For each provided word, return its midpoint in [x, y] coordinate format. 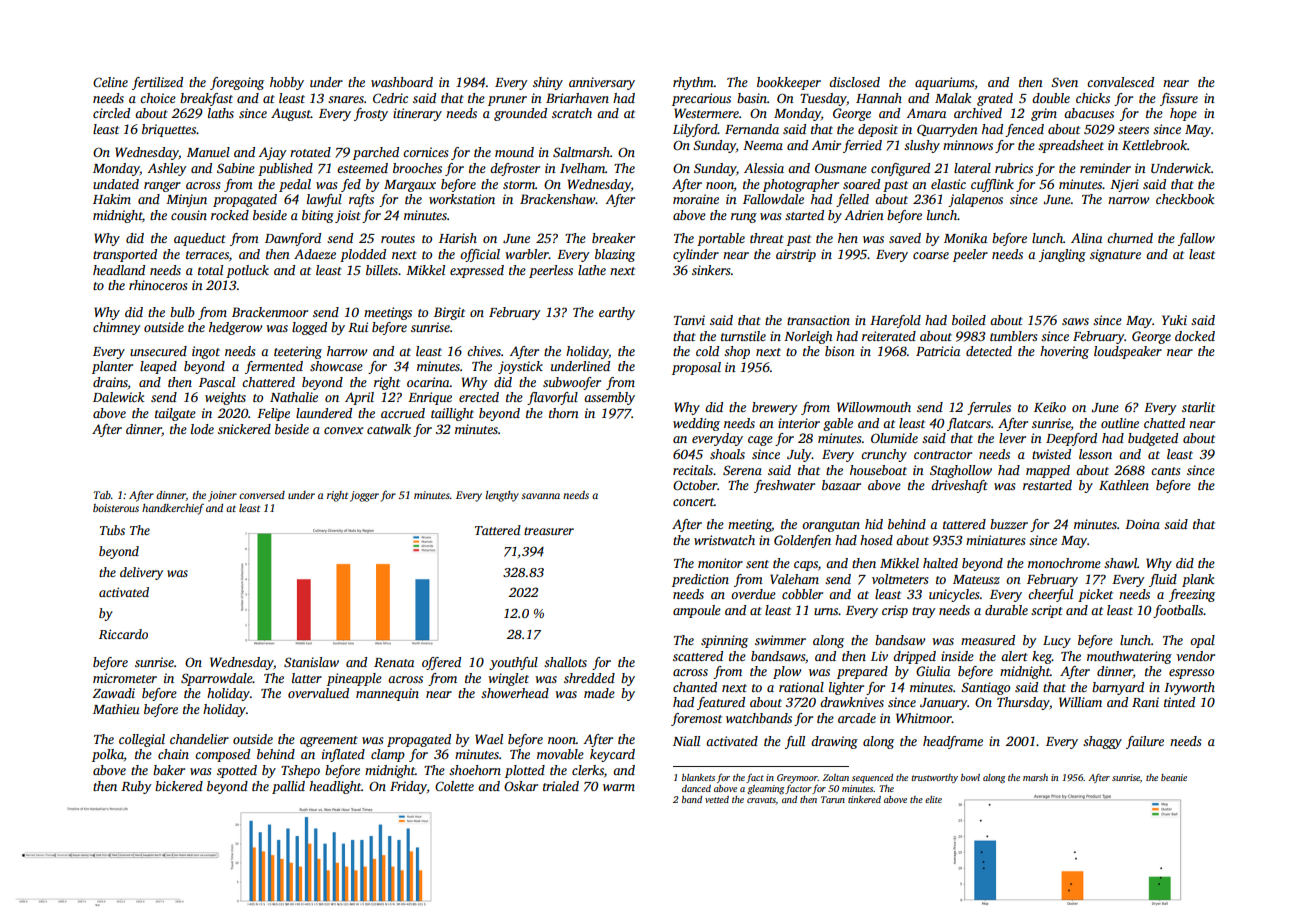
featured [721, 703]
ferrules [989, 408]
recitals [693, 470]
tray [924, 612]
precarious [701, 99]
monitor [720, 563]
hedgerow [235, 328]
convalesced [1120, 82]
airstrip [796, 255]
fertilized [157, 83]
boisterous [116, 508]
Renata [394, 662]
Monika [965, 238]
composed [222, 755]
